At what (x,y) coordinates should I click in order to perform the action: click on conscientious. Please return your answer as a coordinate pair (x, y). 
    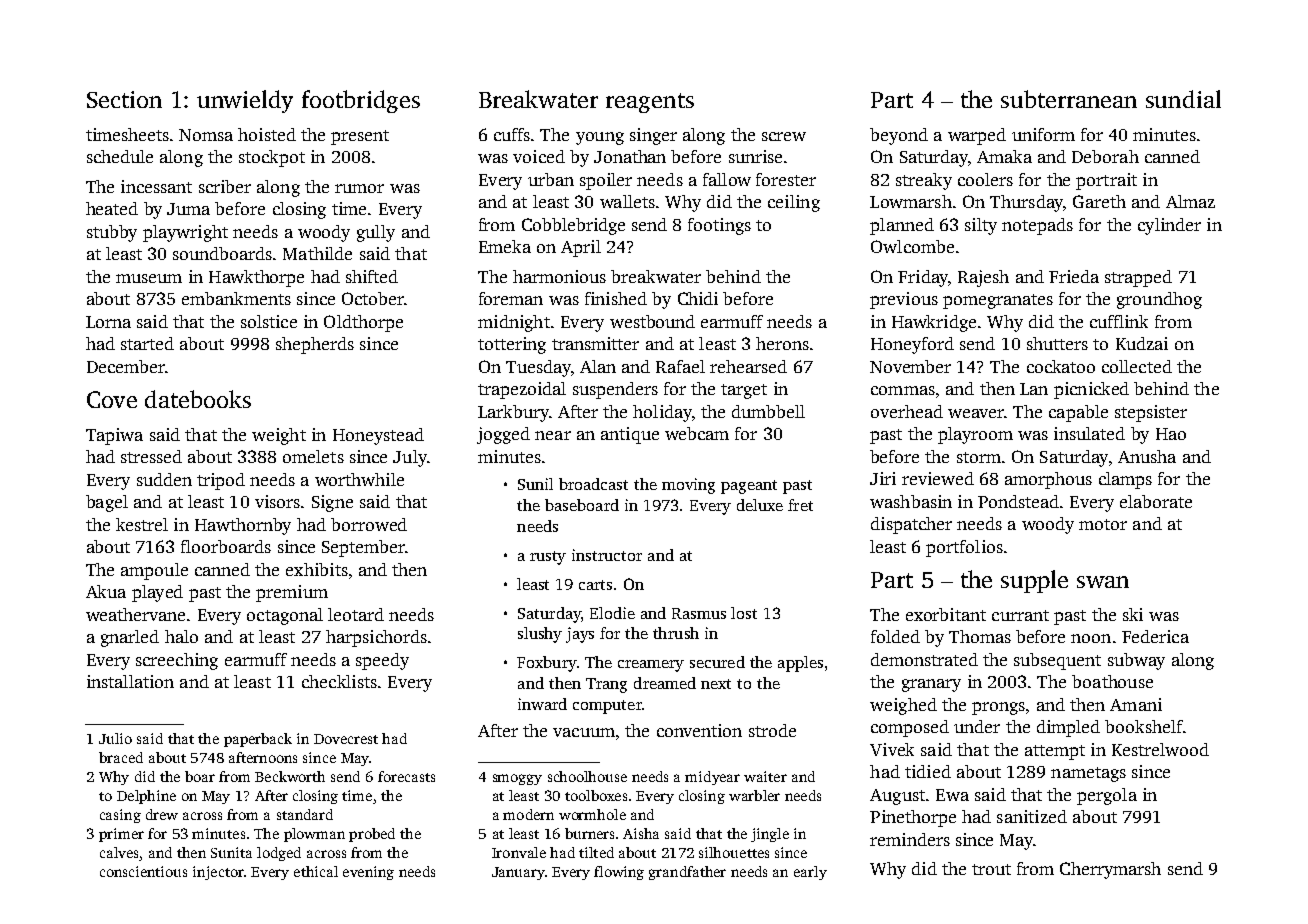
    Looking at the image, I should click on (143, 871).
